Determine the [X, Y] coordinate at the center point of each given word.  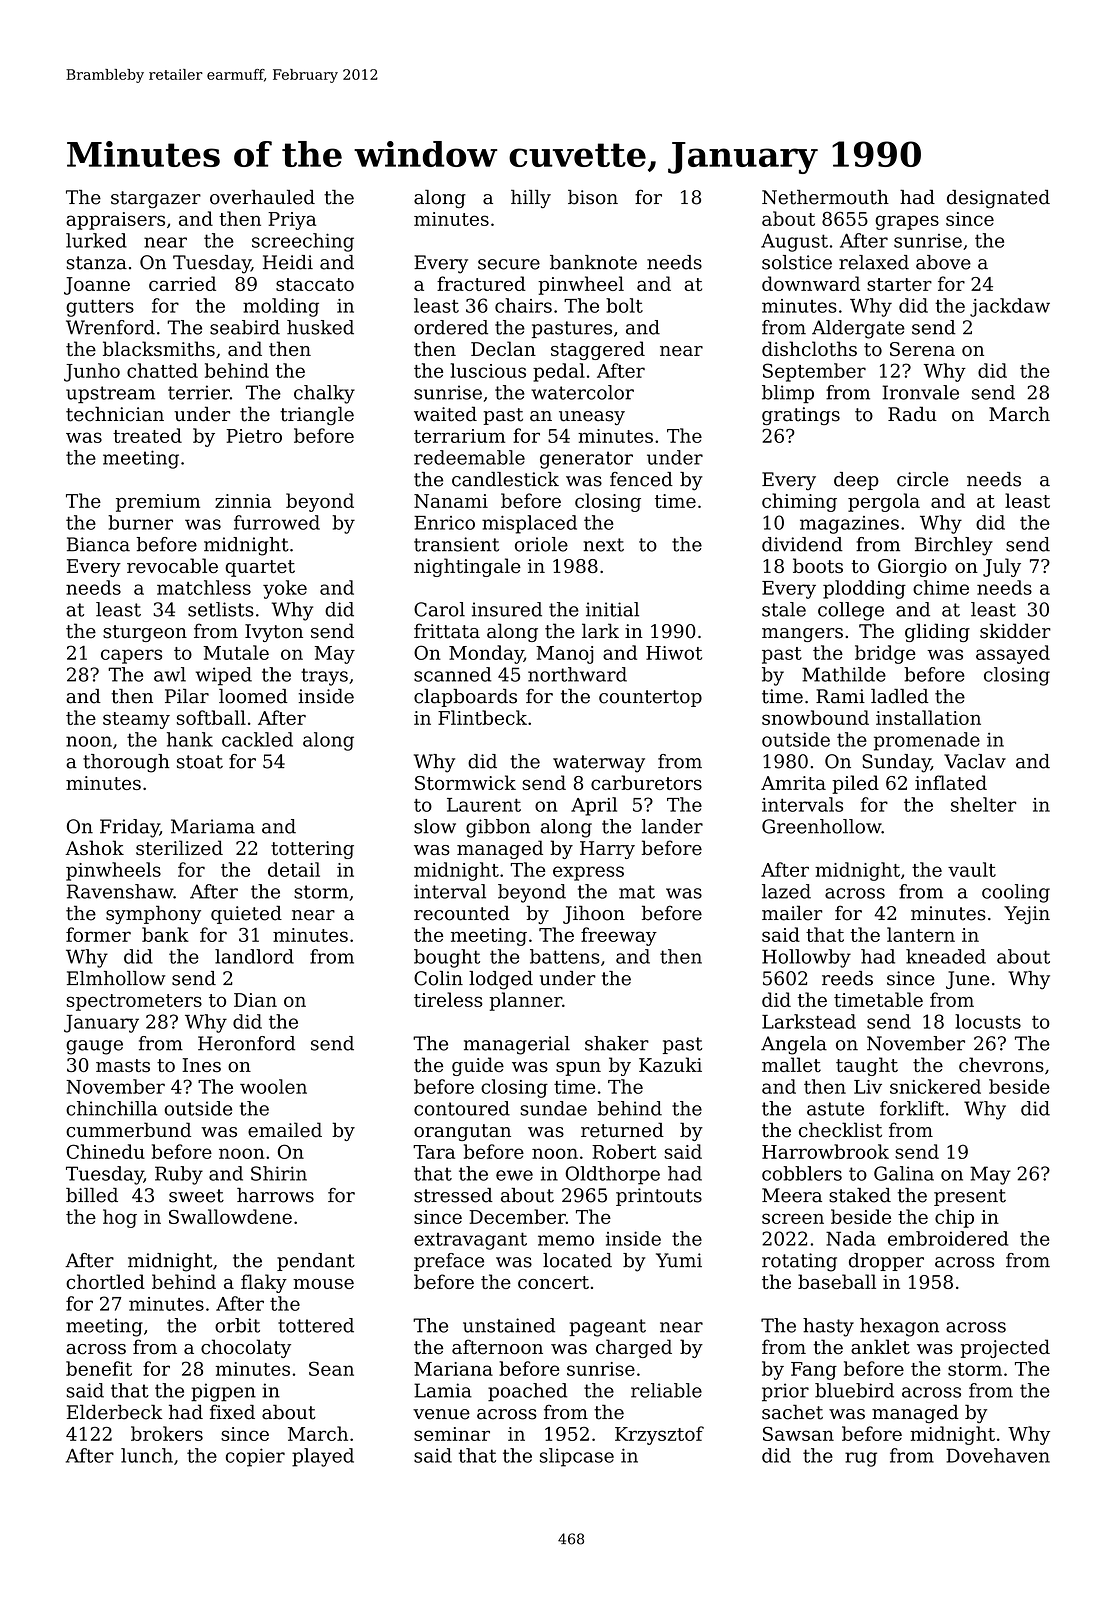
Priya [292, 221]
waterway [599, 764]
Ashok [94, 848]
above [943, 262]
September [814, 372]
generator [586, 460]
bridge [885, 654]
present [970, 1197]
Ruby [179, 1175]
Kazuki [670, 1064]
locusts [988, 1021]
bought [447, 958]
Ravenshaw [120, 891]
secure [509, 264]
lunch [147, 1455]
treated [147, 435]
